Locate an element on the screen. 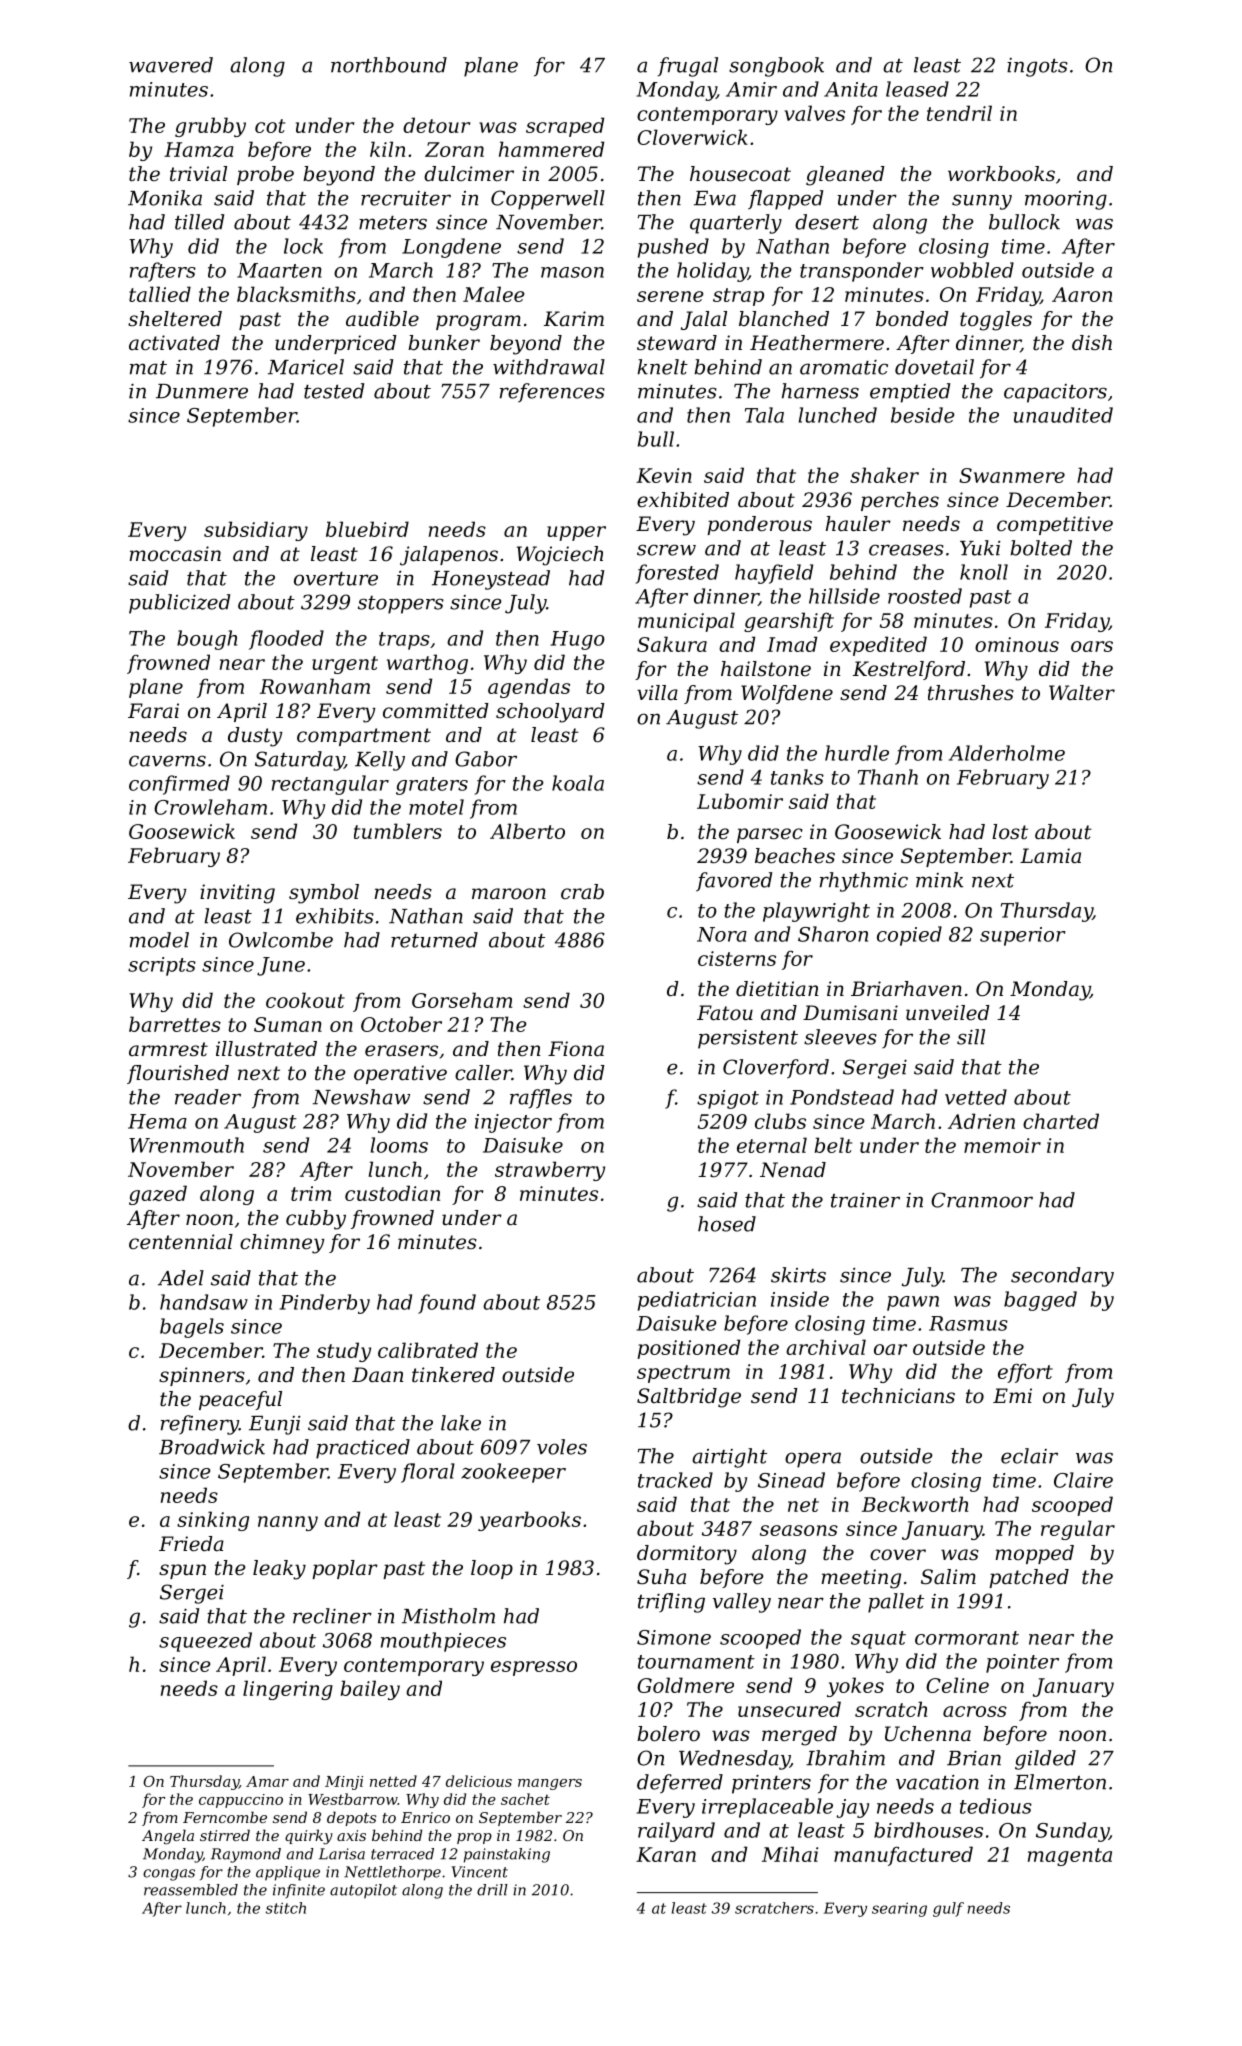 This screenshot has width=1242, height=2046. kiln is located at coordinates (387, 149).
